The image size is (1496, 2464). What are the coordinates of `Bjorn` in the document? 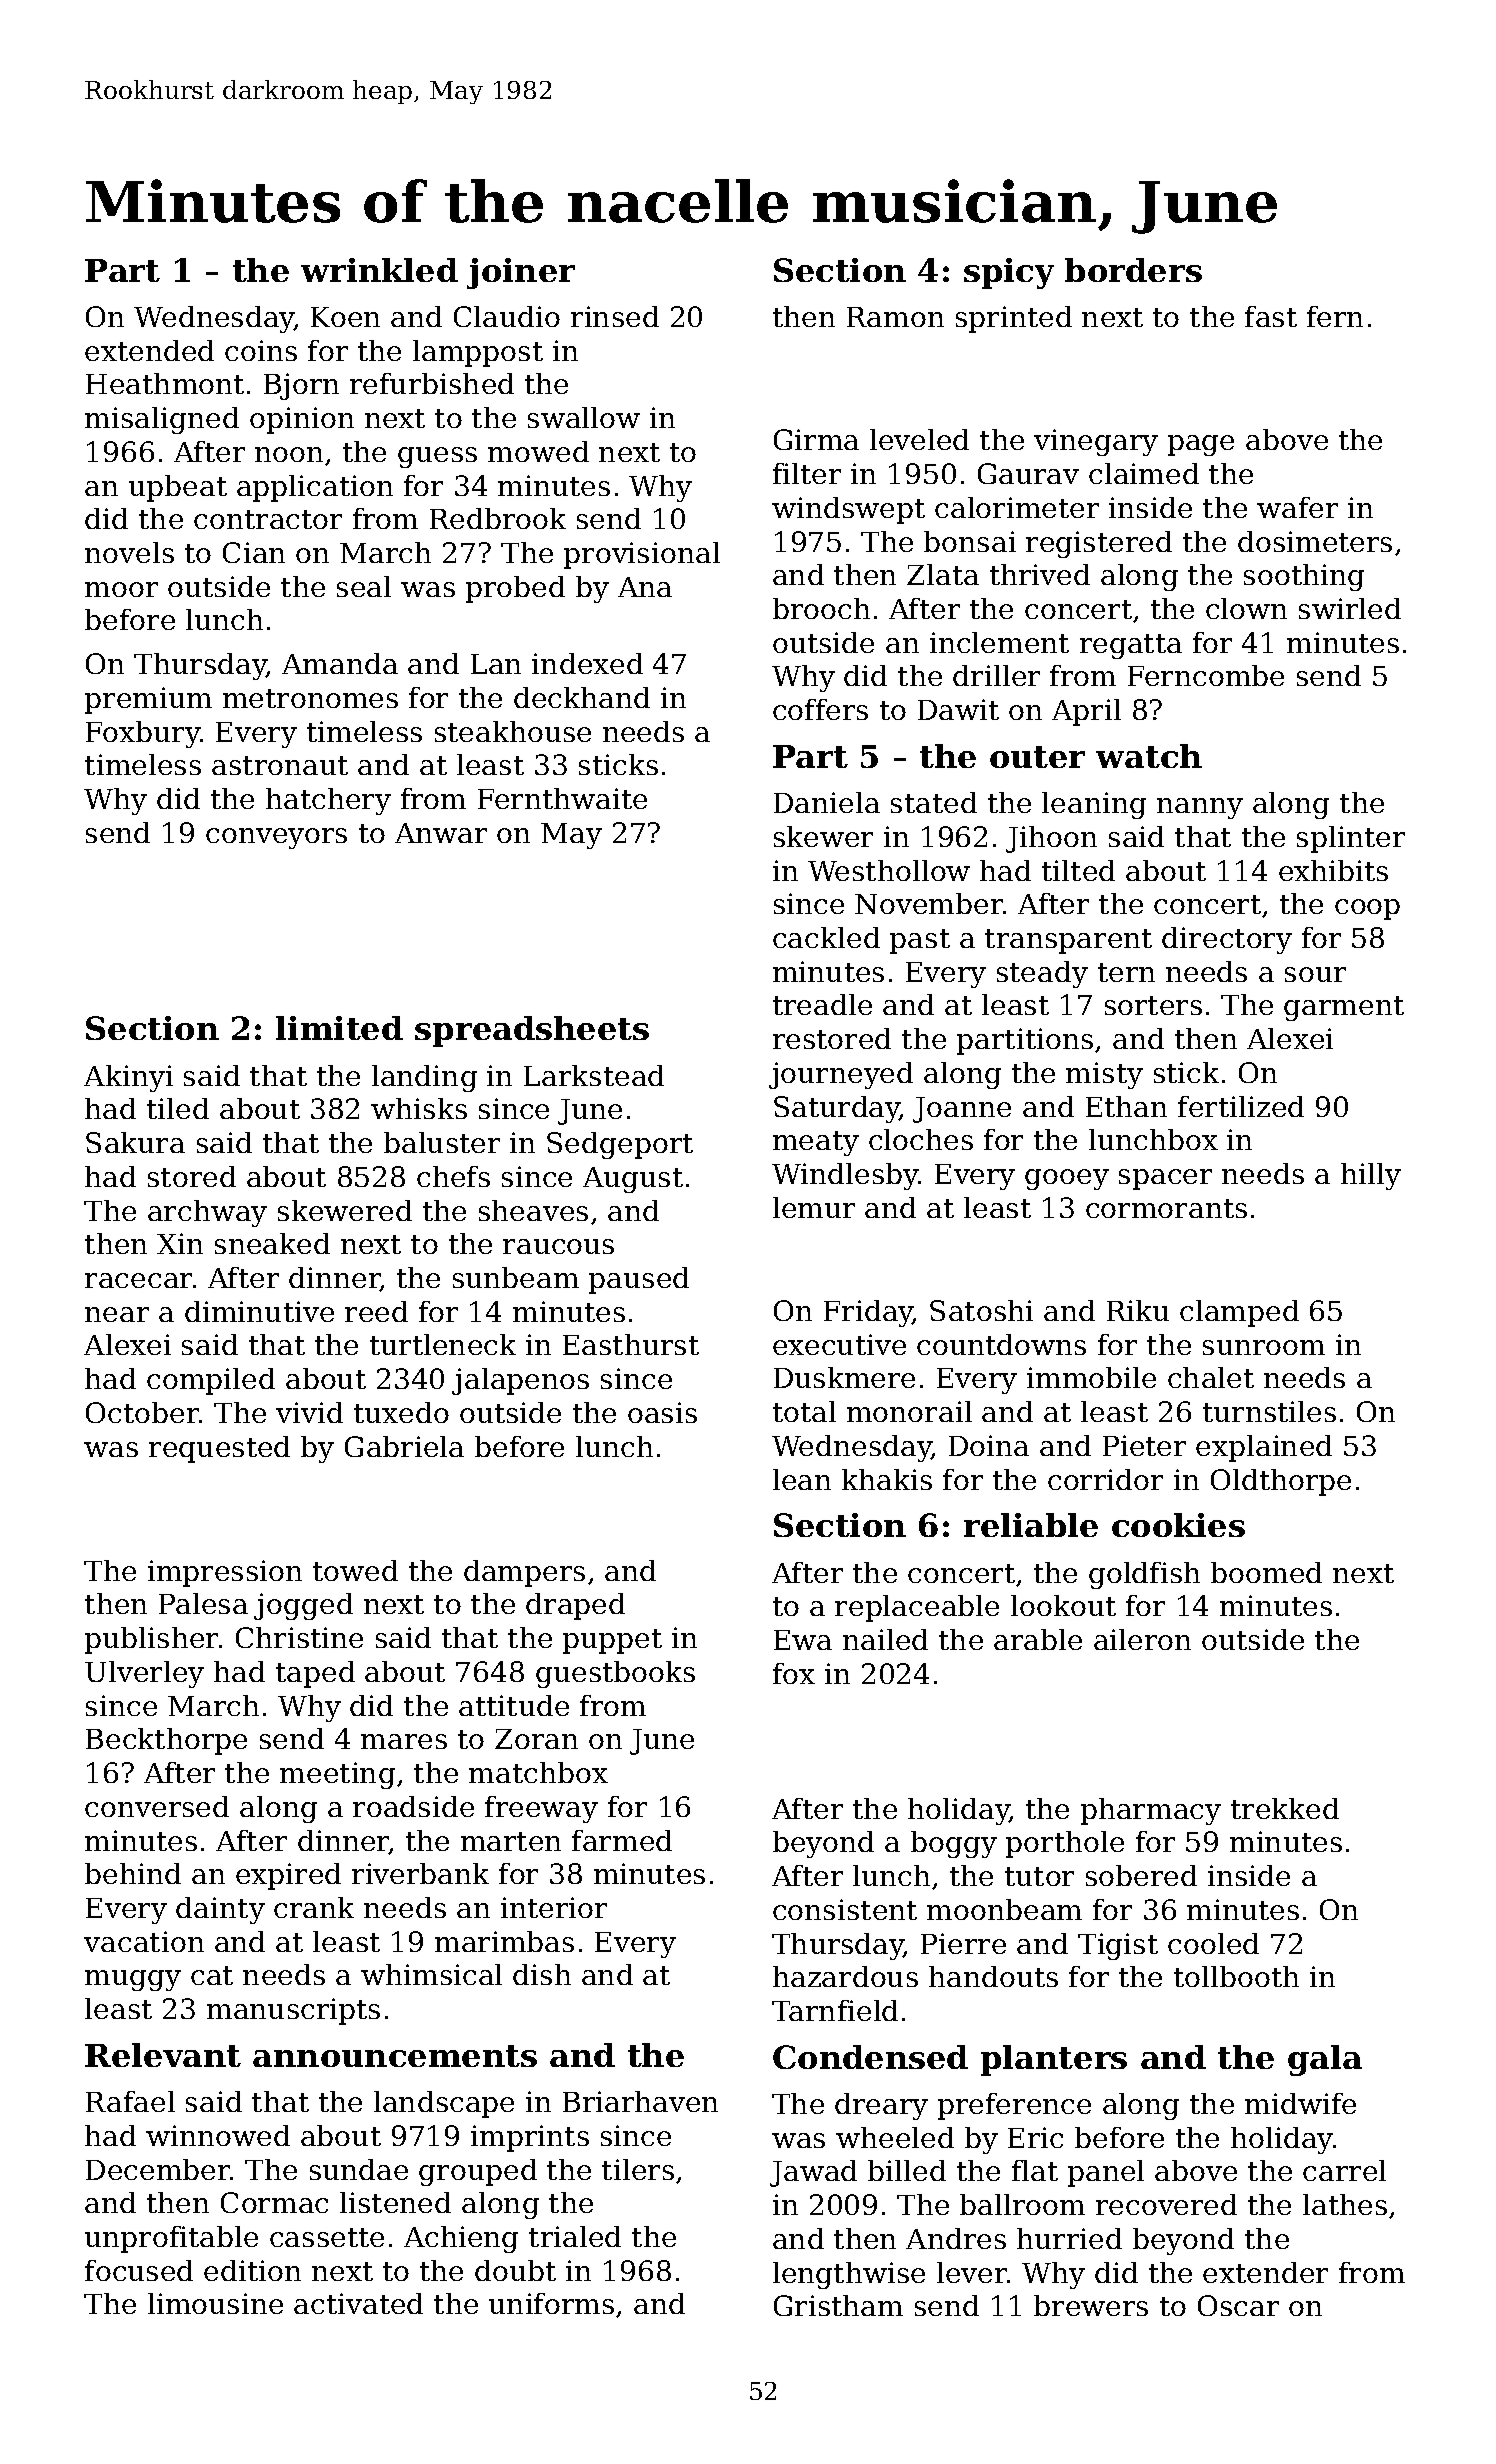 It's located at (301, 386).
